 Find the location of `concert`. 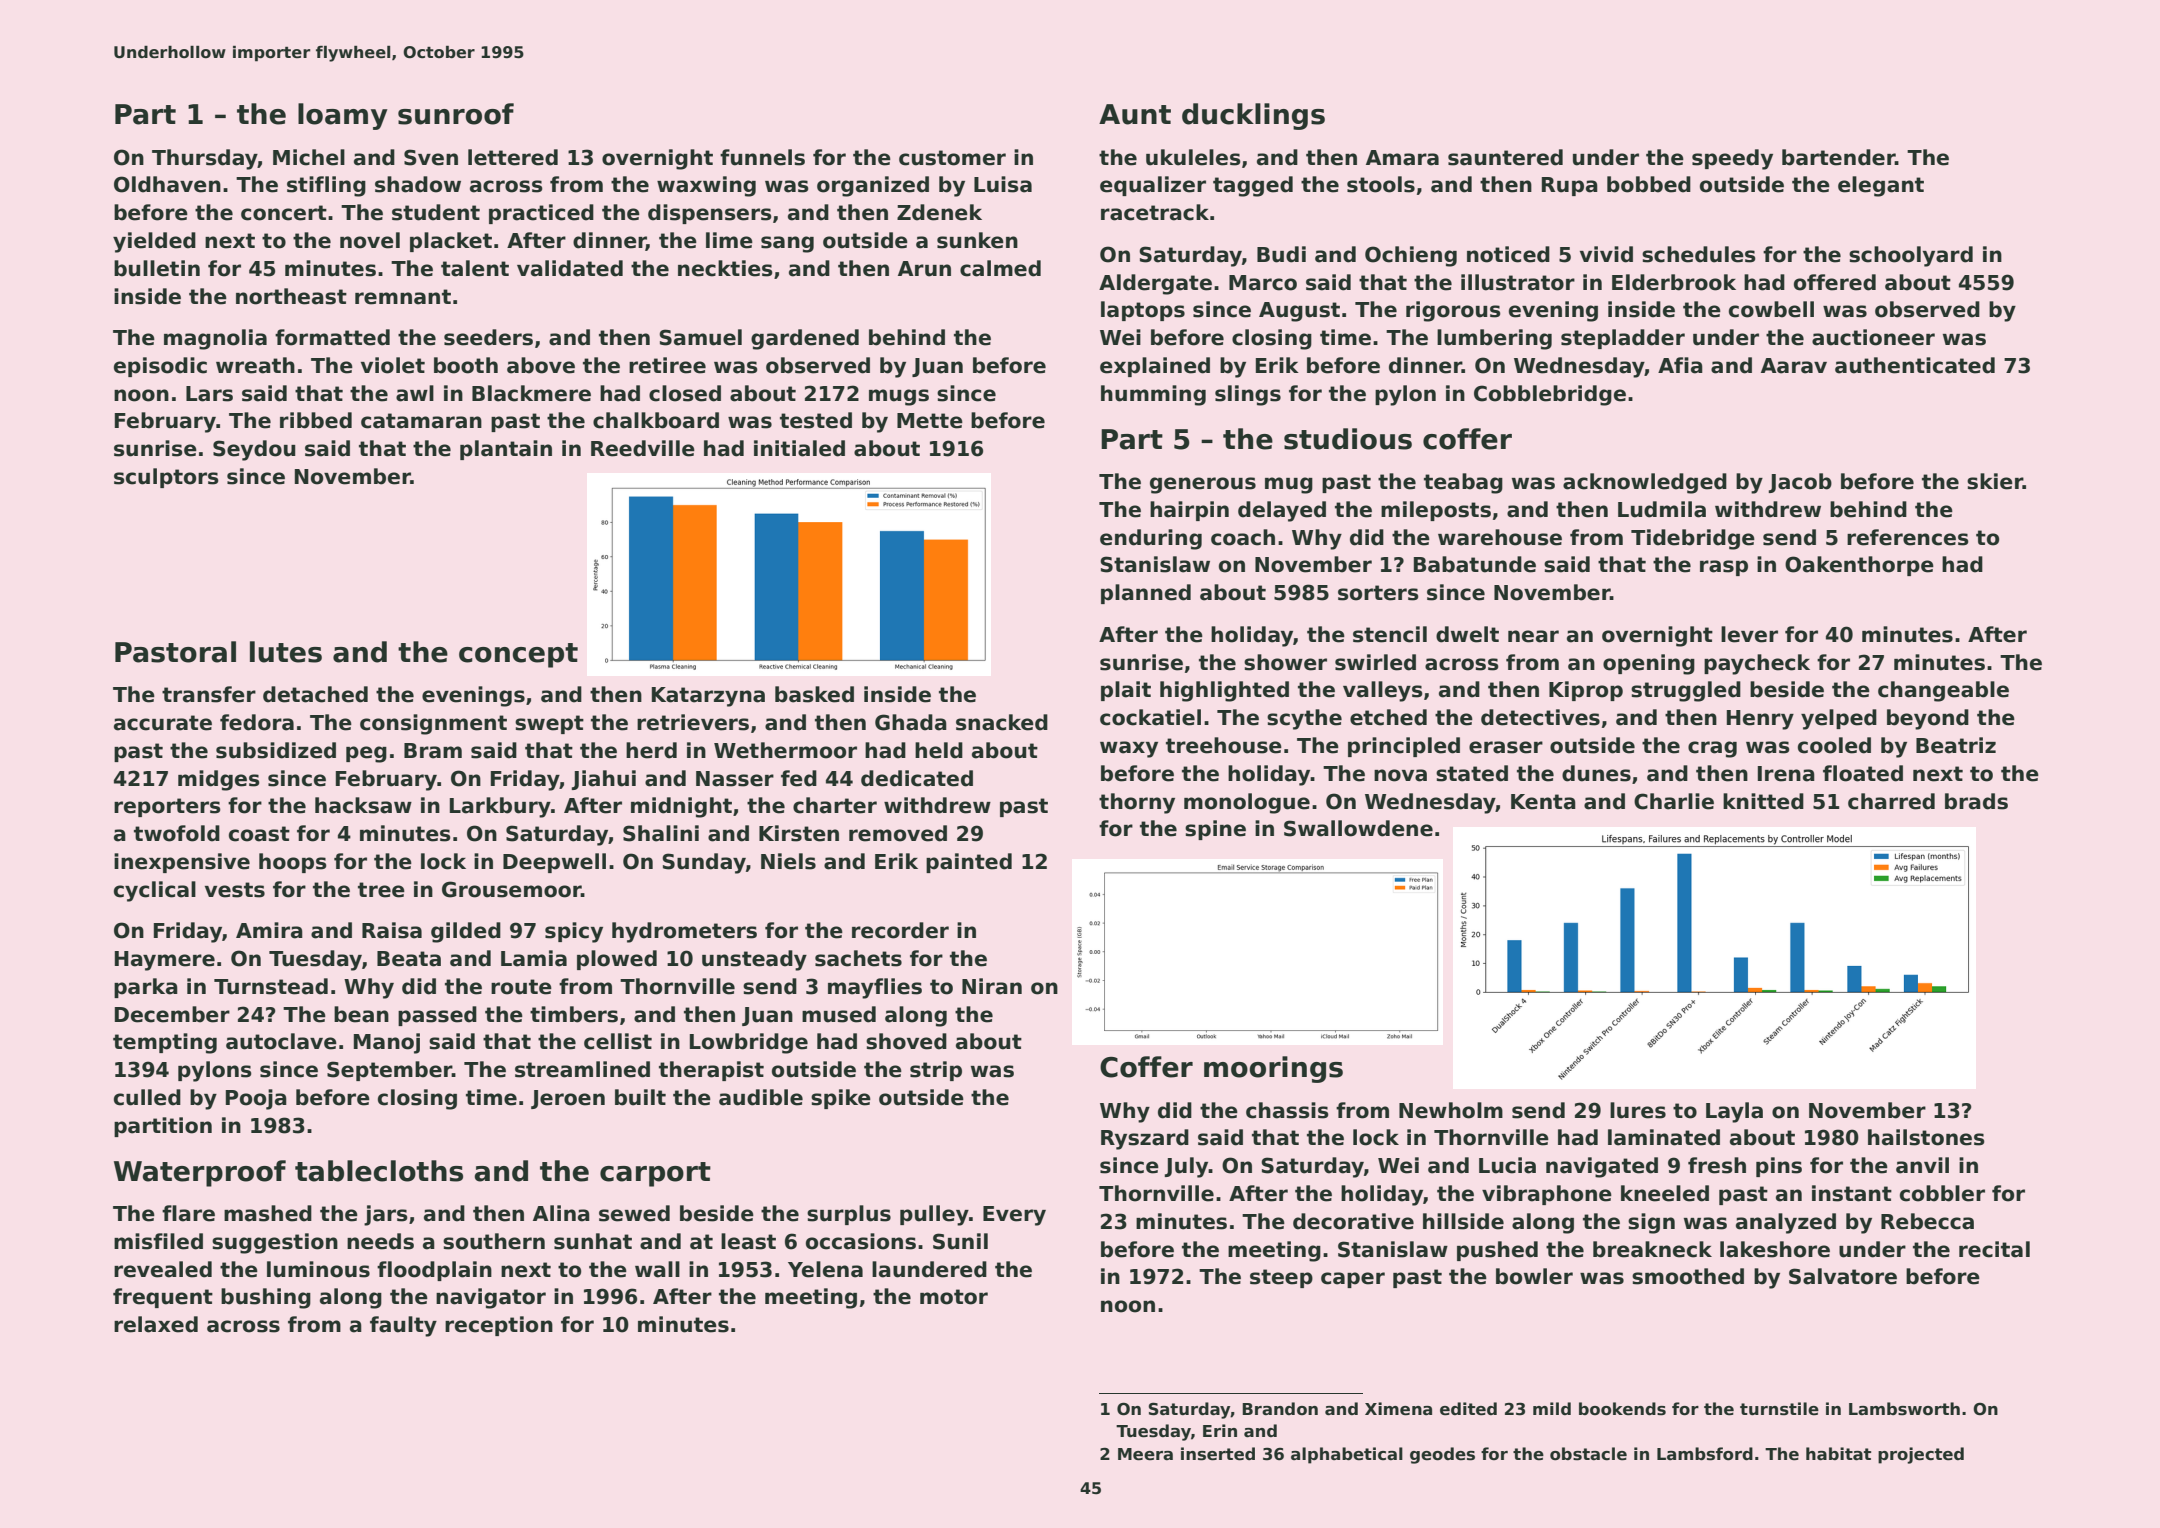

concert is located at coordinates (284, 213).
